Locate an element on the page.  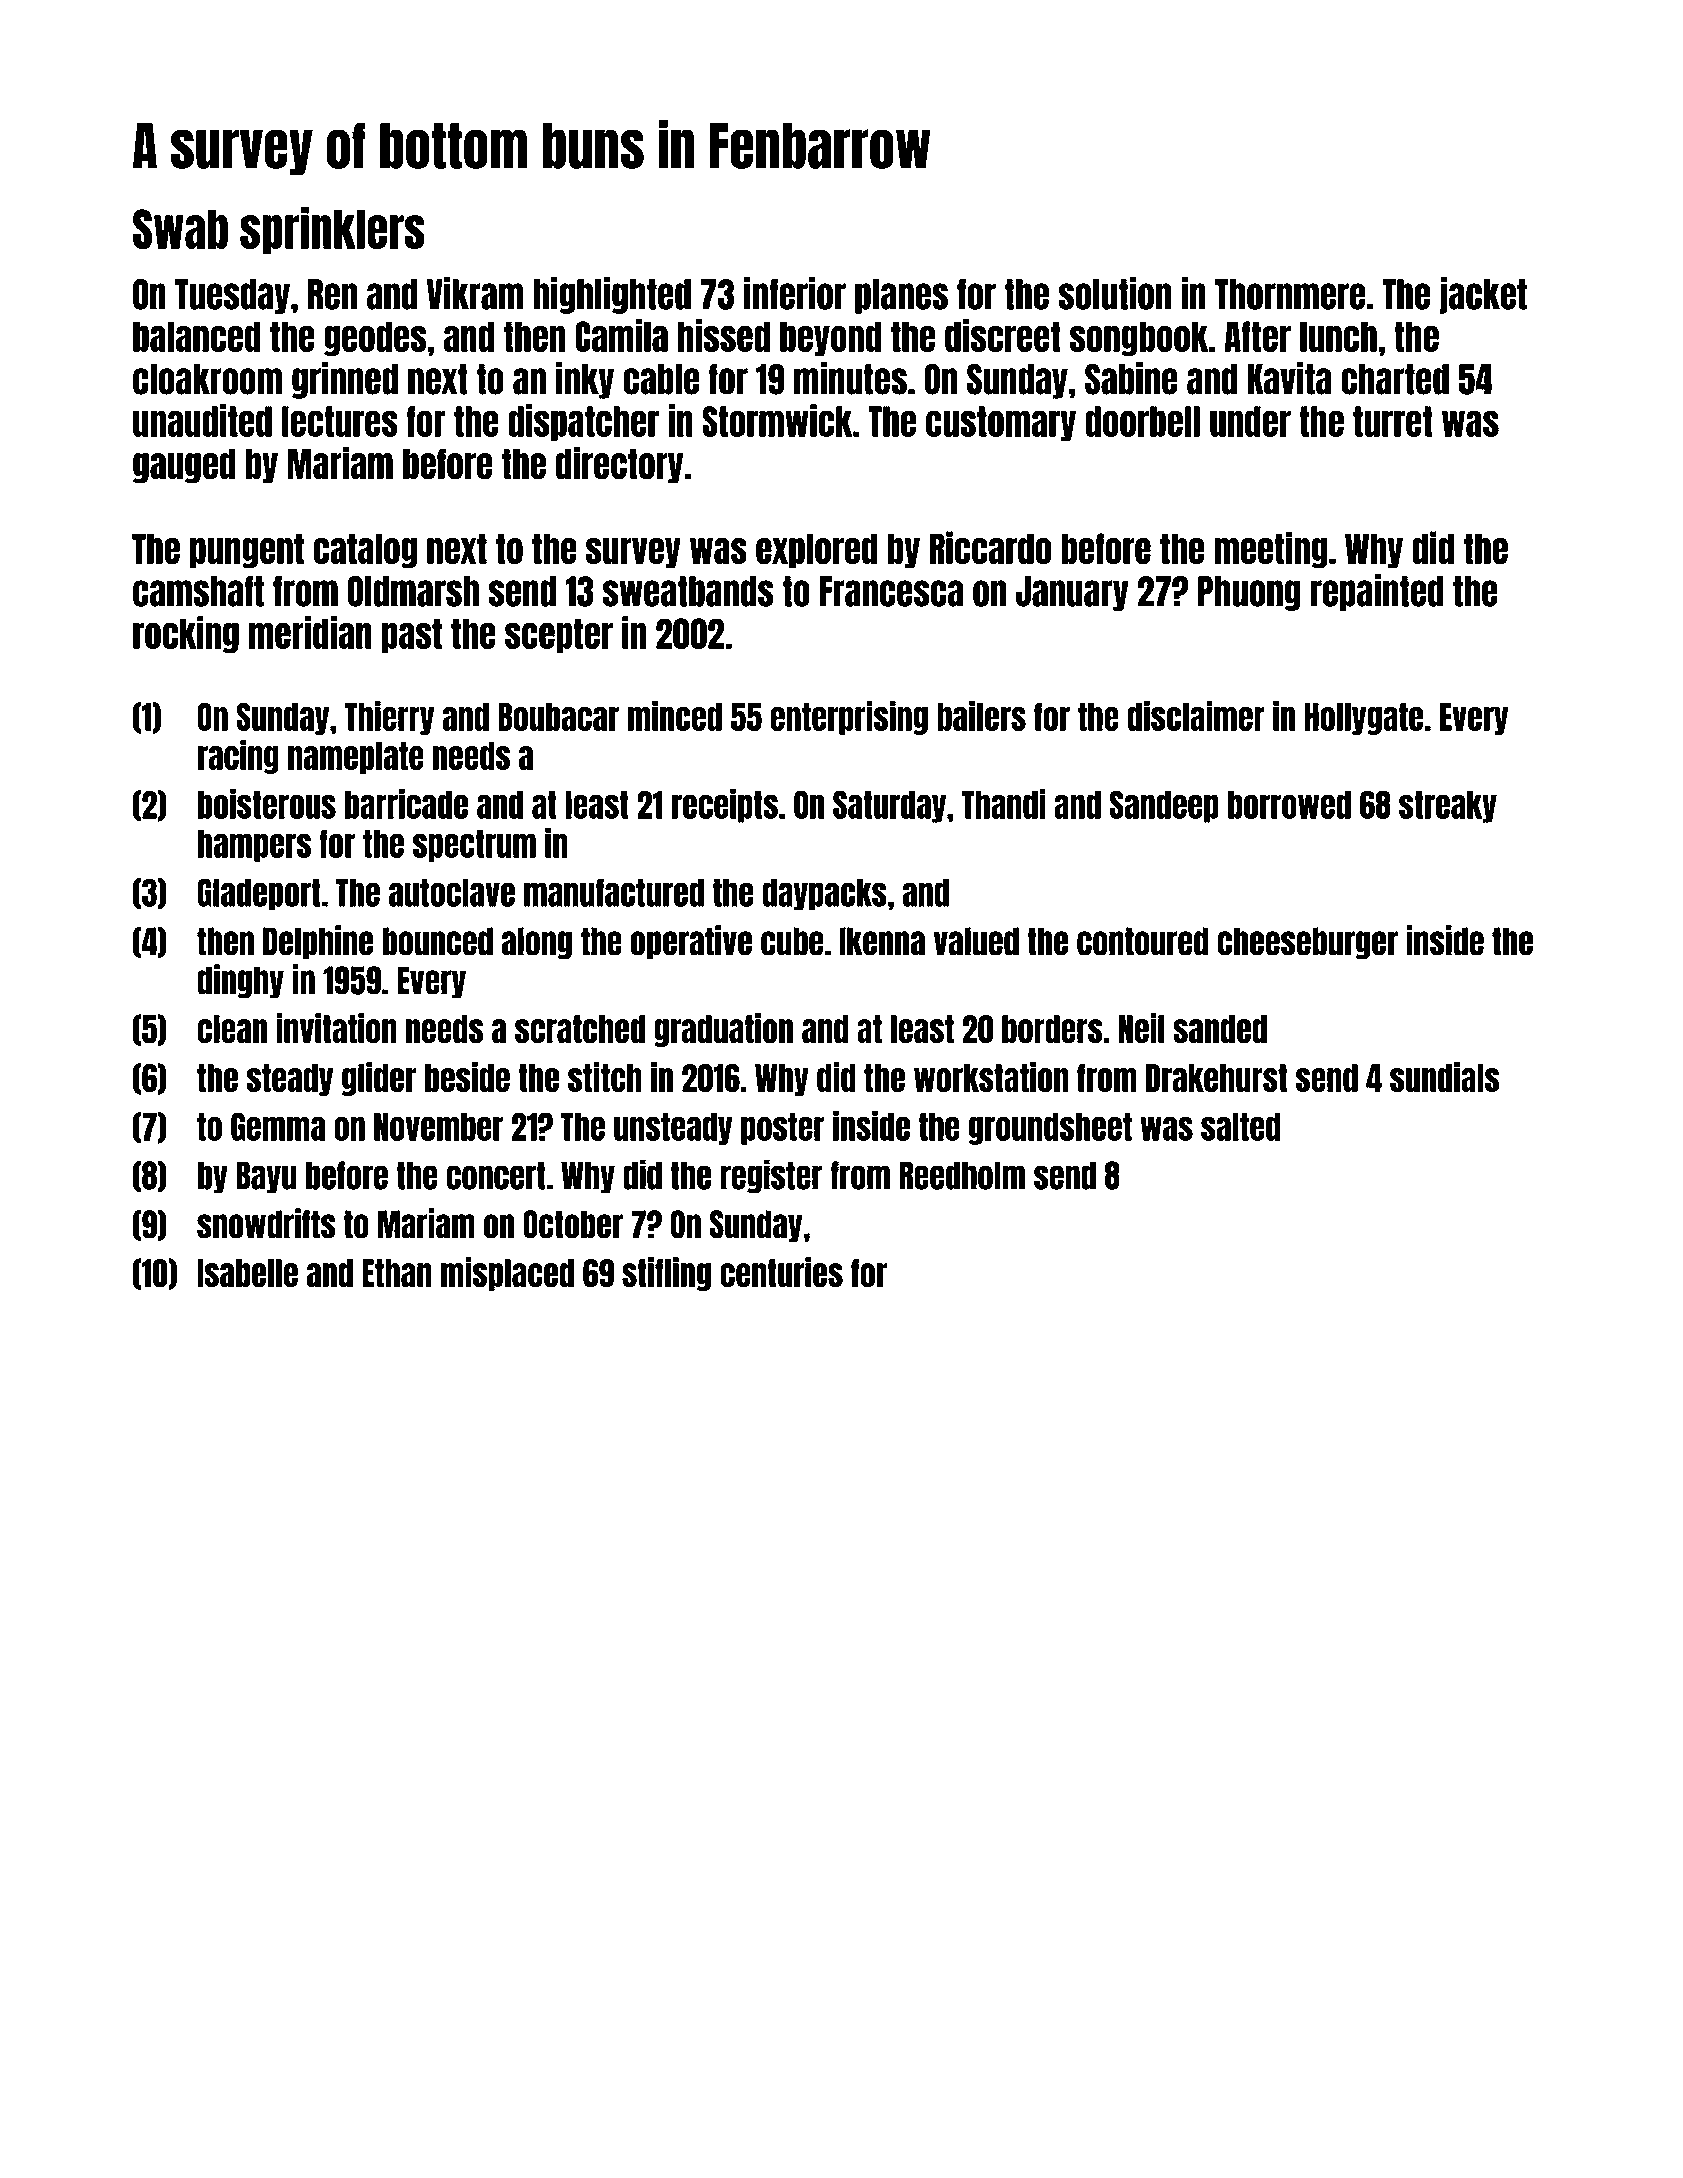
streaky is located at coordinates (1448, 807).
